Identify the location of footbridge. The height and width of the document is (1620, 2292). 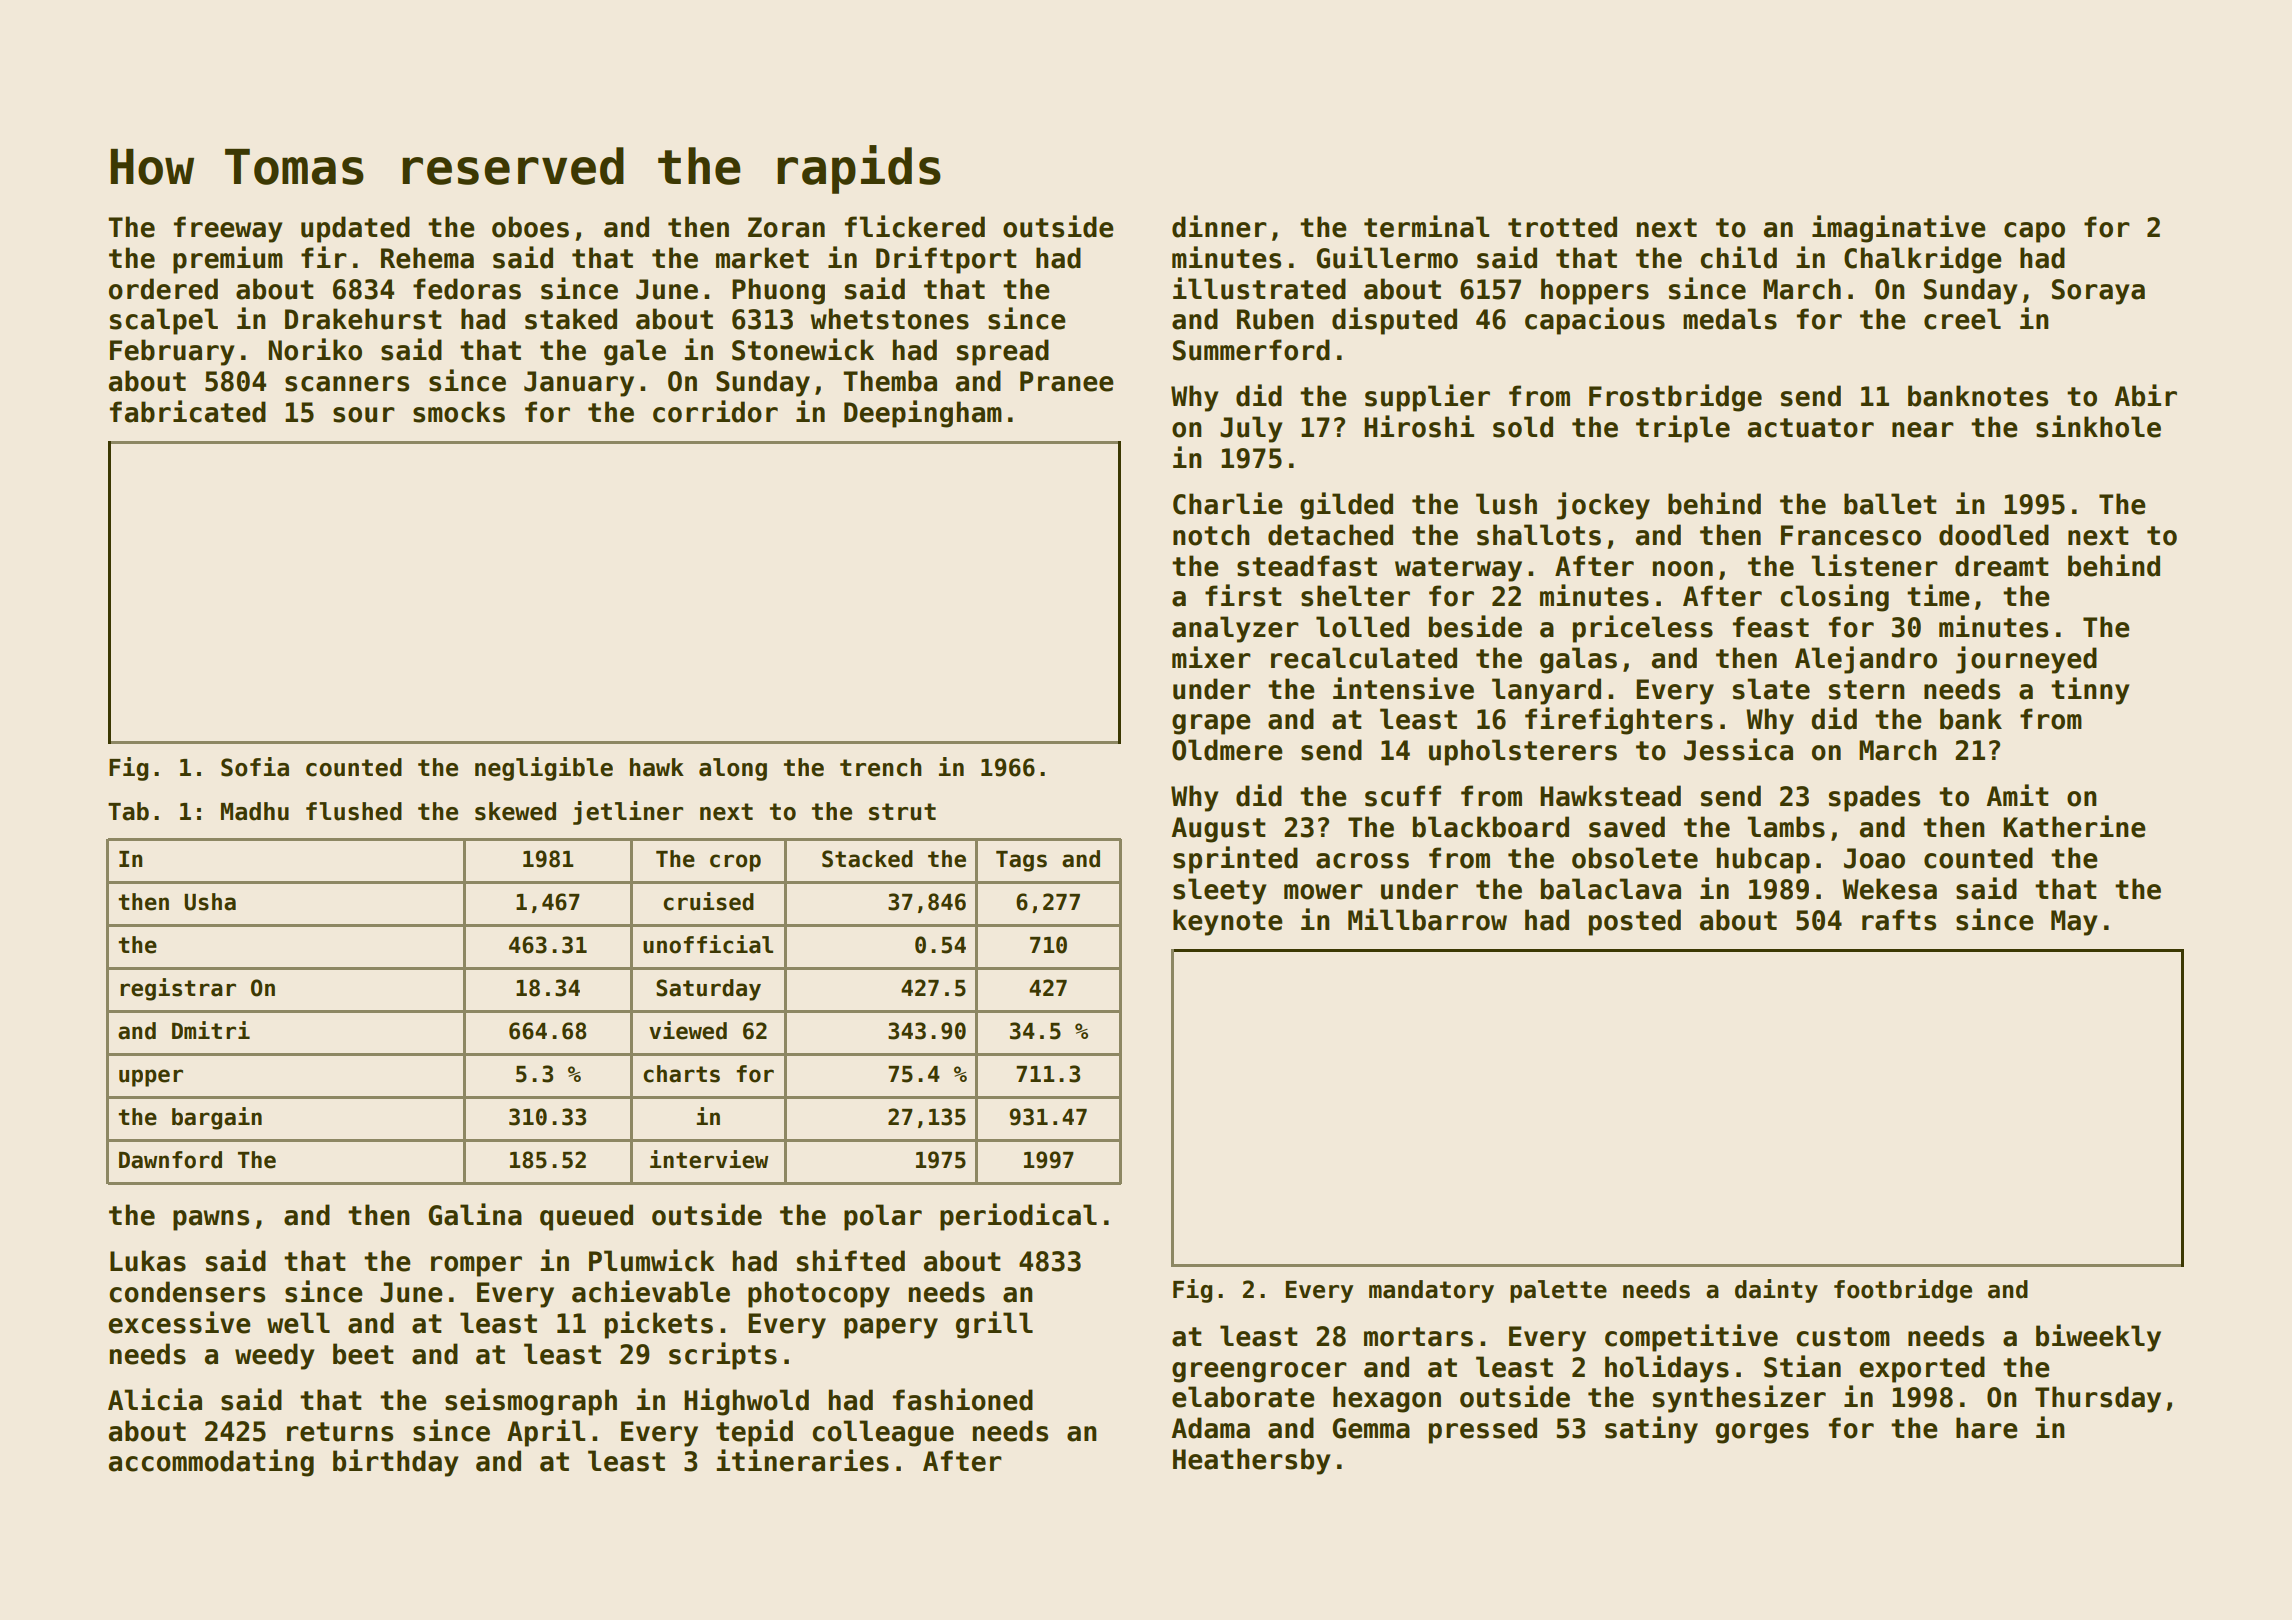
(1903, 1291).
